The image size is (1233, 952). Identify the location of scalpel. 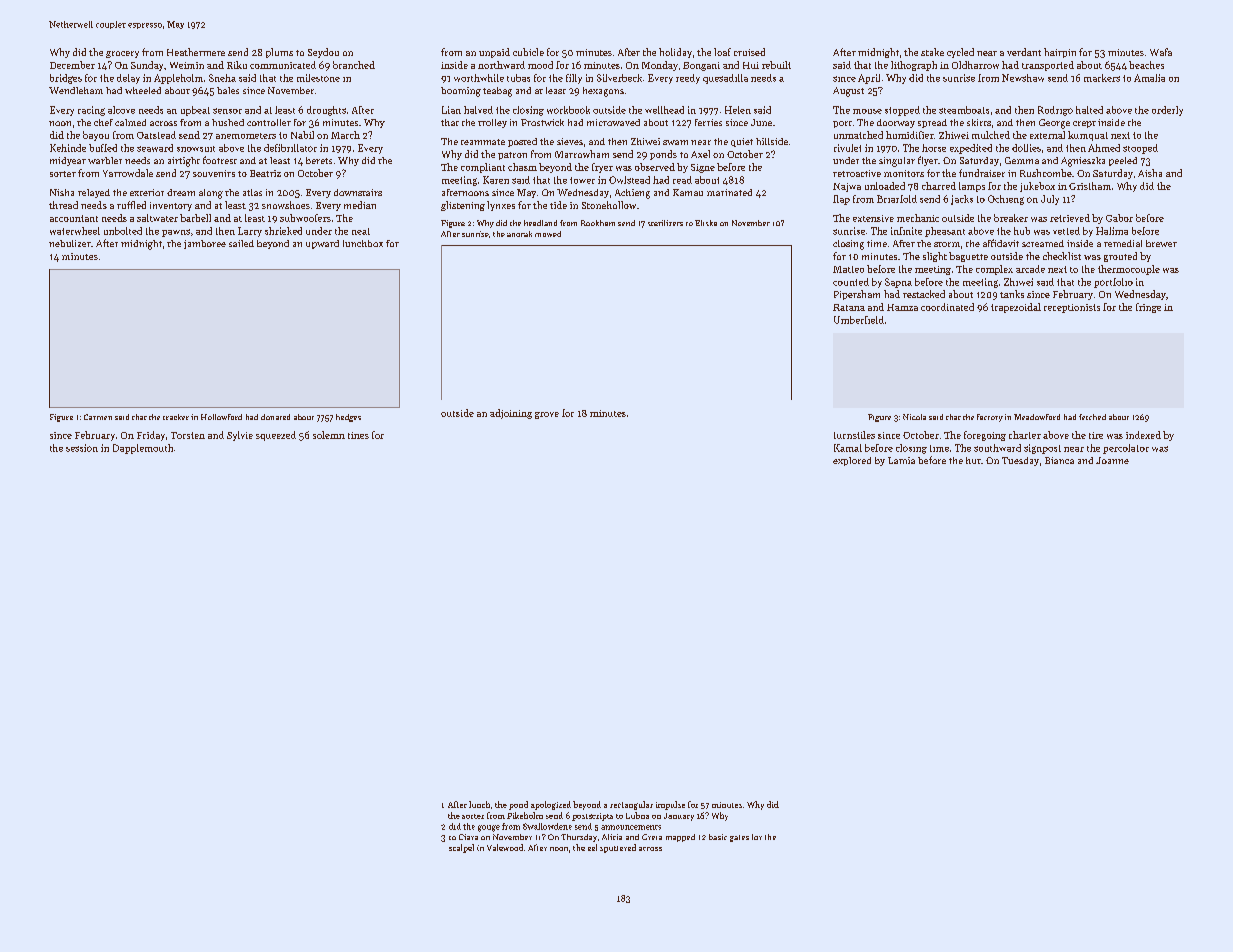
(461, 848).
